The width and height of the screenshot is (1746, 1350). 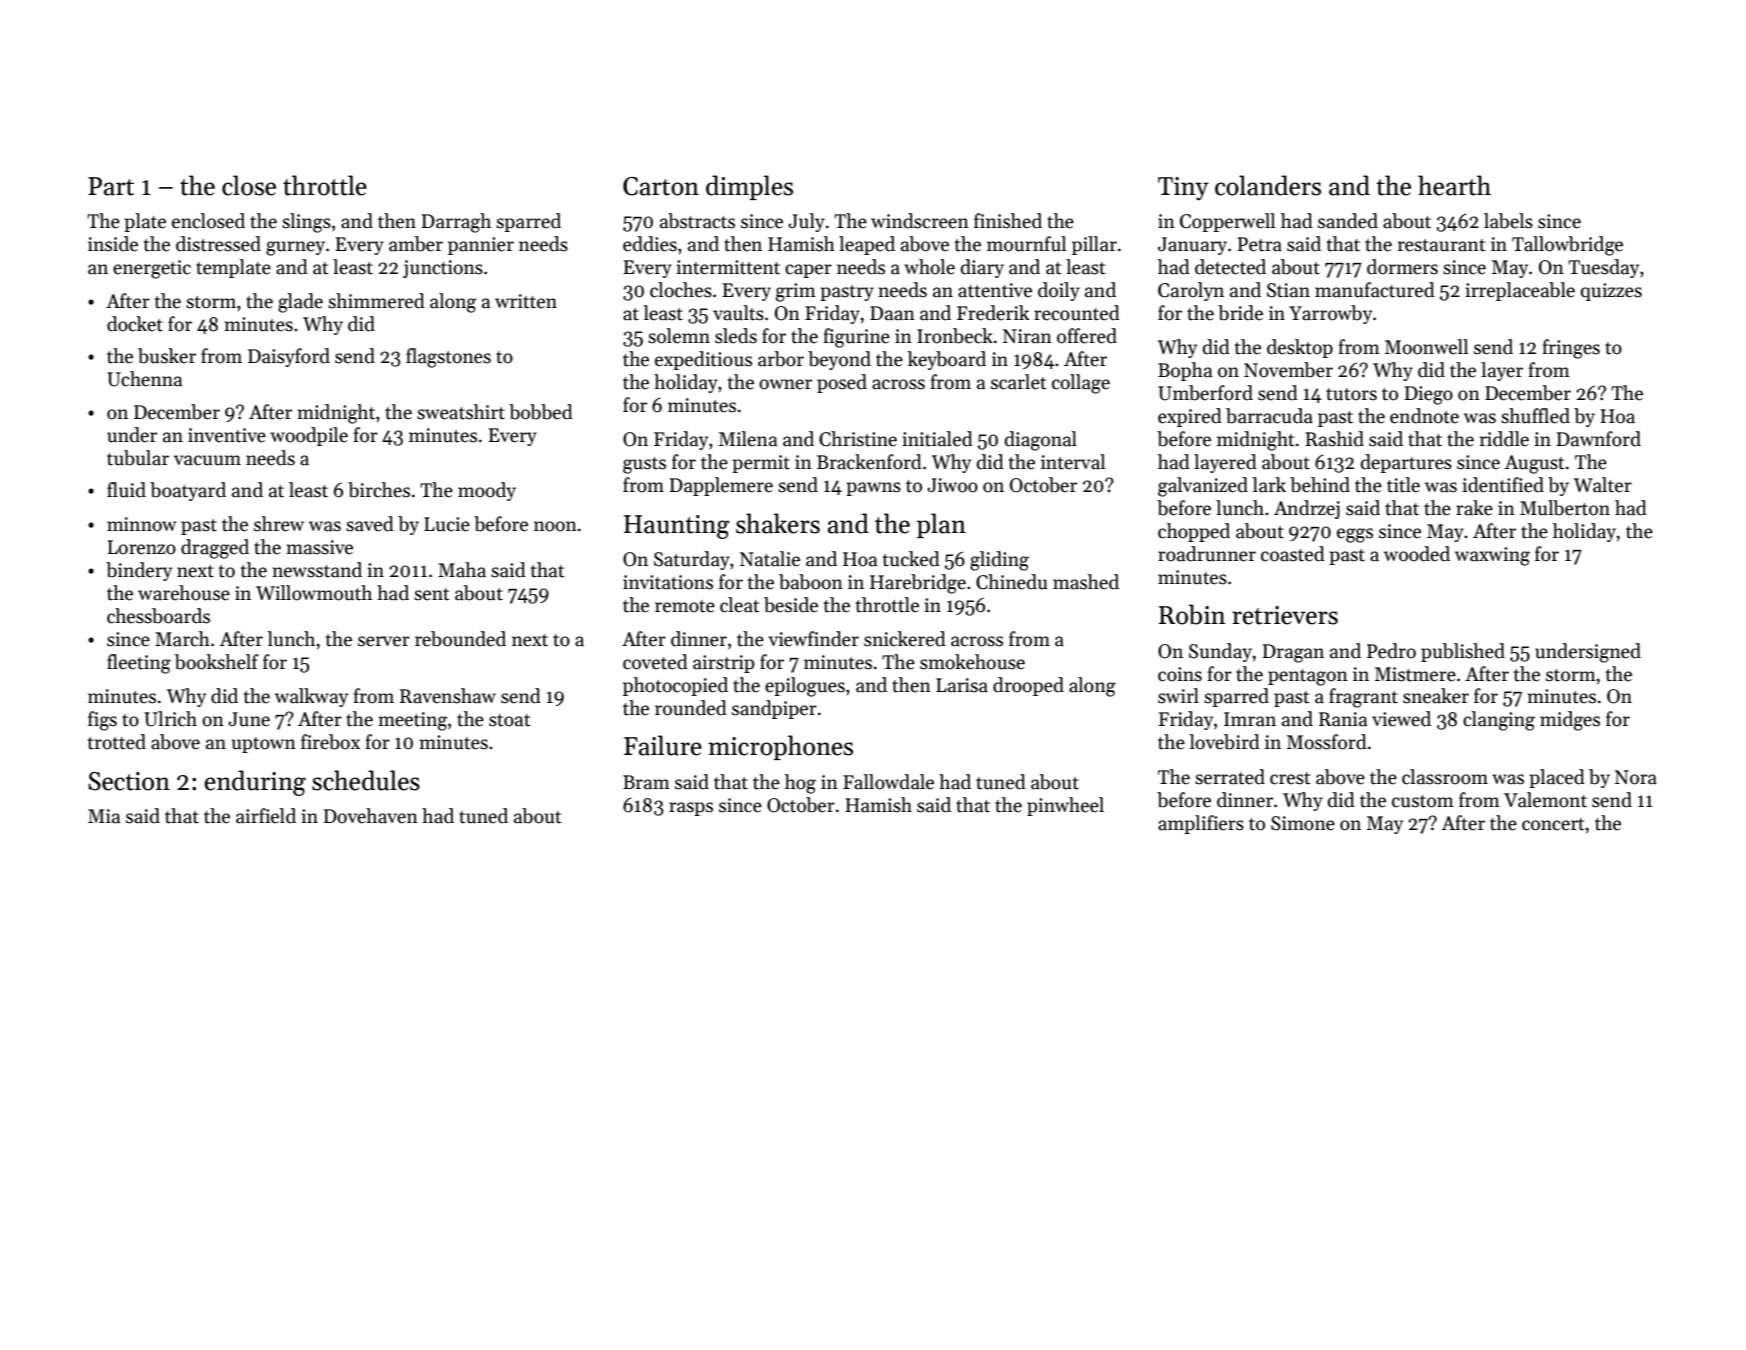 What do you see at coordinates (1454, 185) in the screenshot?
I see `hearth` at bounding box center [1454, 185].
